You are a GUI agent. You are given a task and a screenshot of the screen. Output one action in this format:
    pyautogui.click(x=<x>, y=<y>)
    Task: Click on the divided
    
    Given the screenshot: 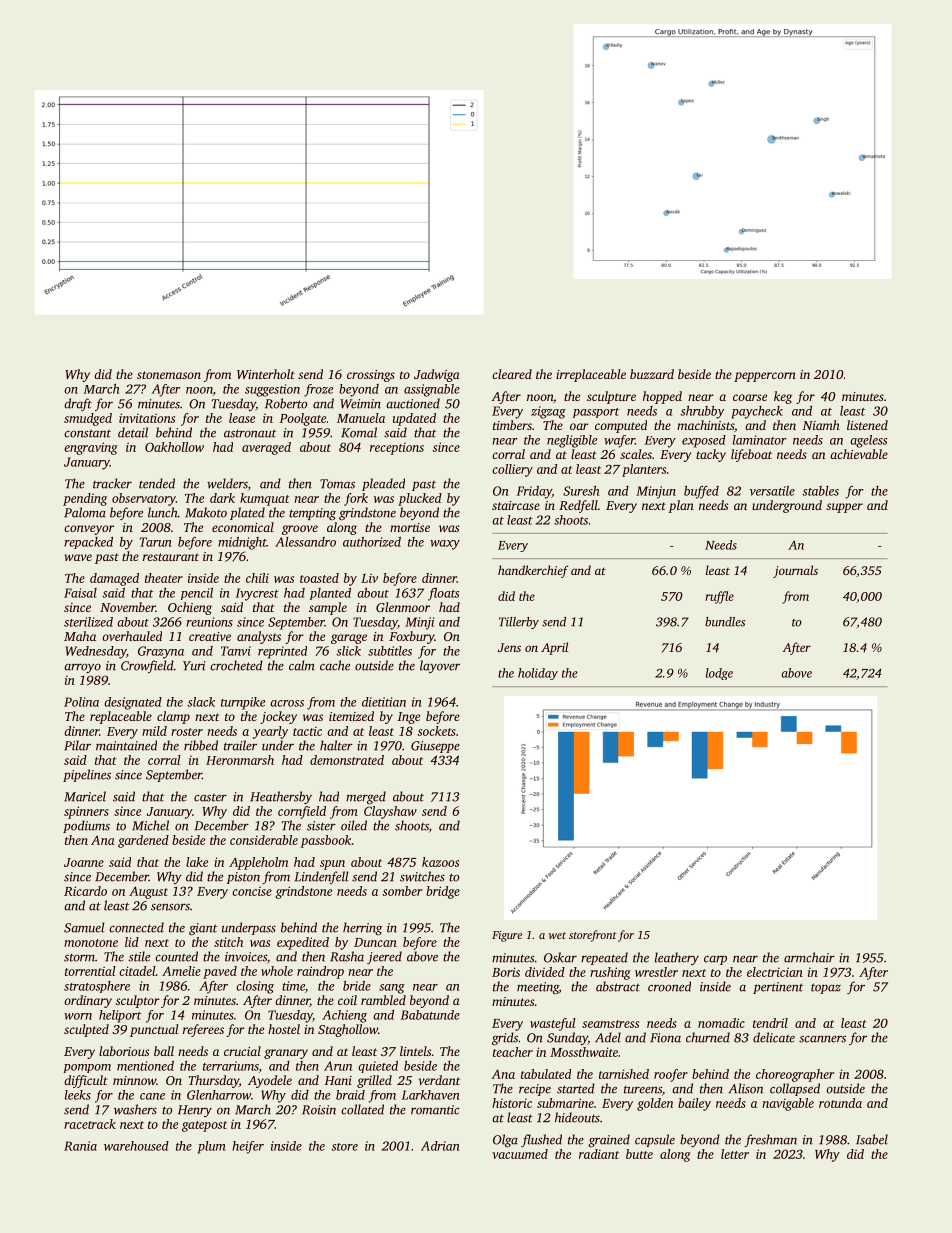 What is the action you would take?
    pyautogui.click(x=545, y=972)
